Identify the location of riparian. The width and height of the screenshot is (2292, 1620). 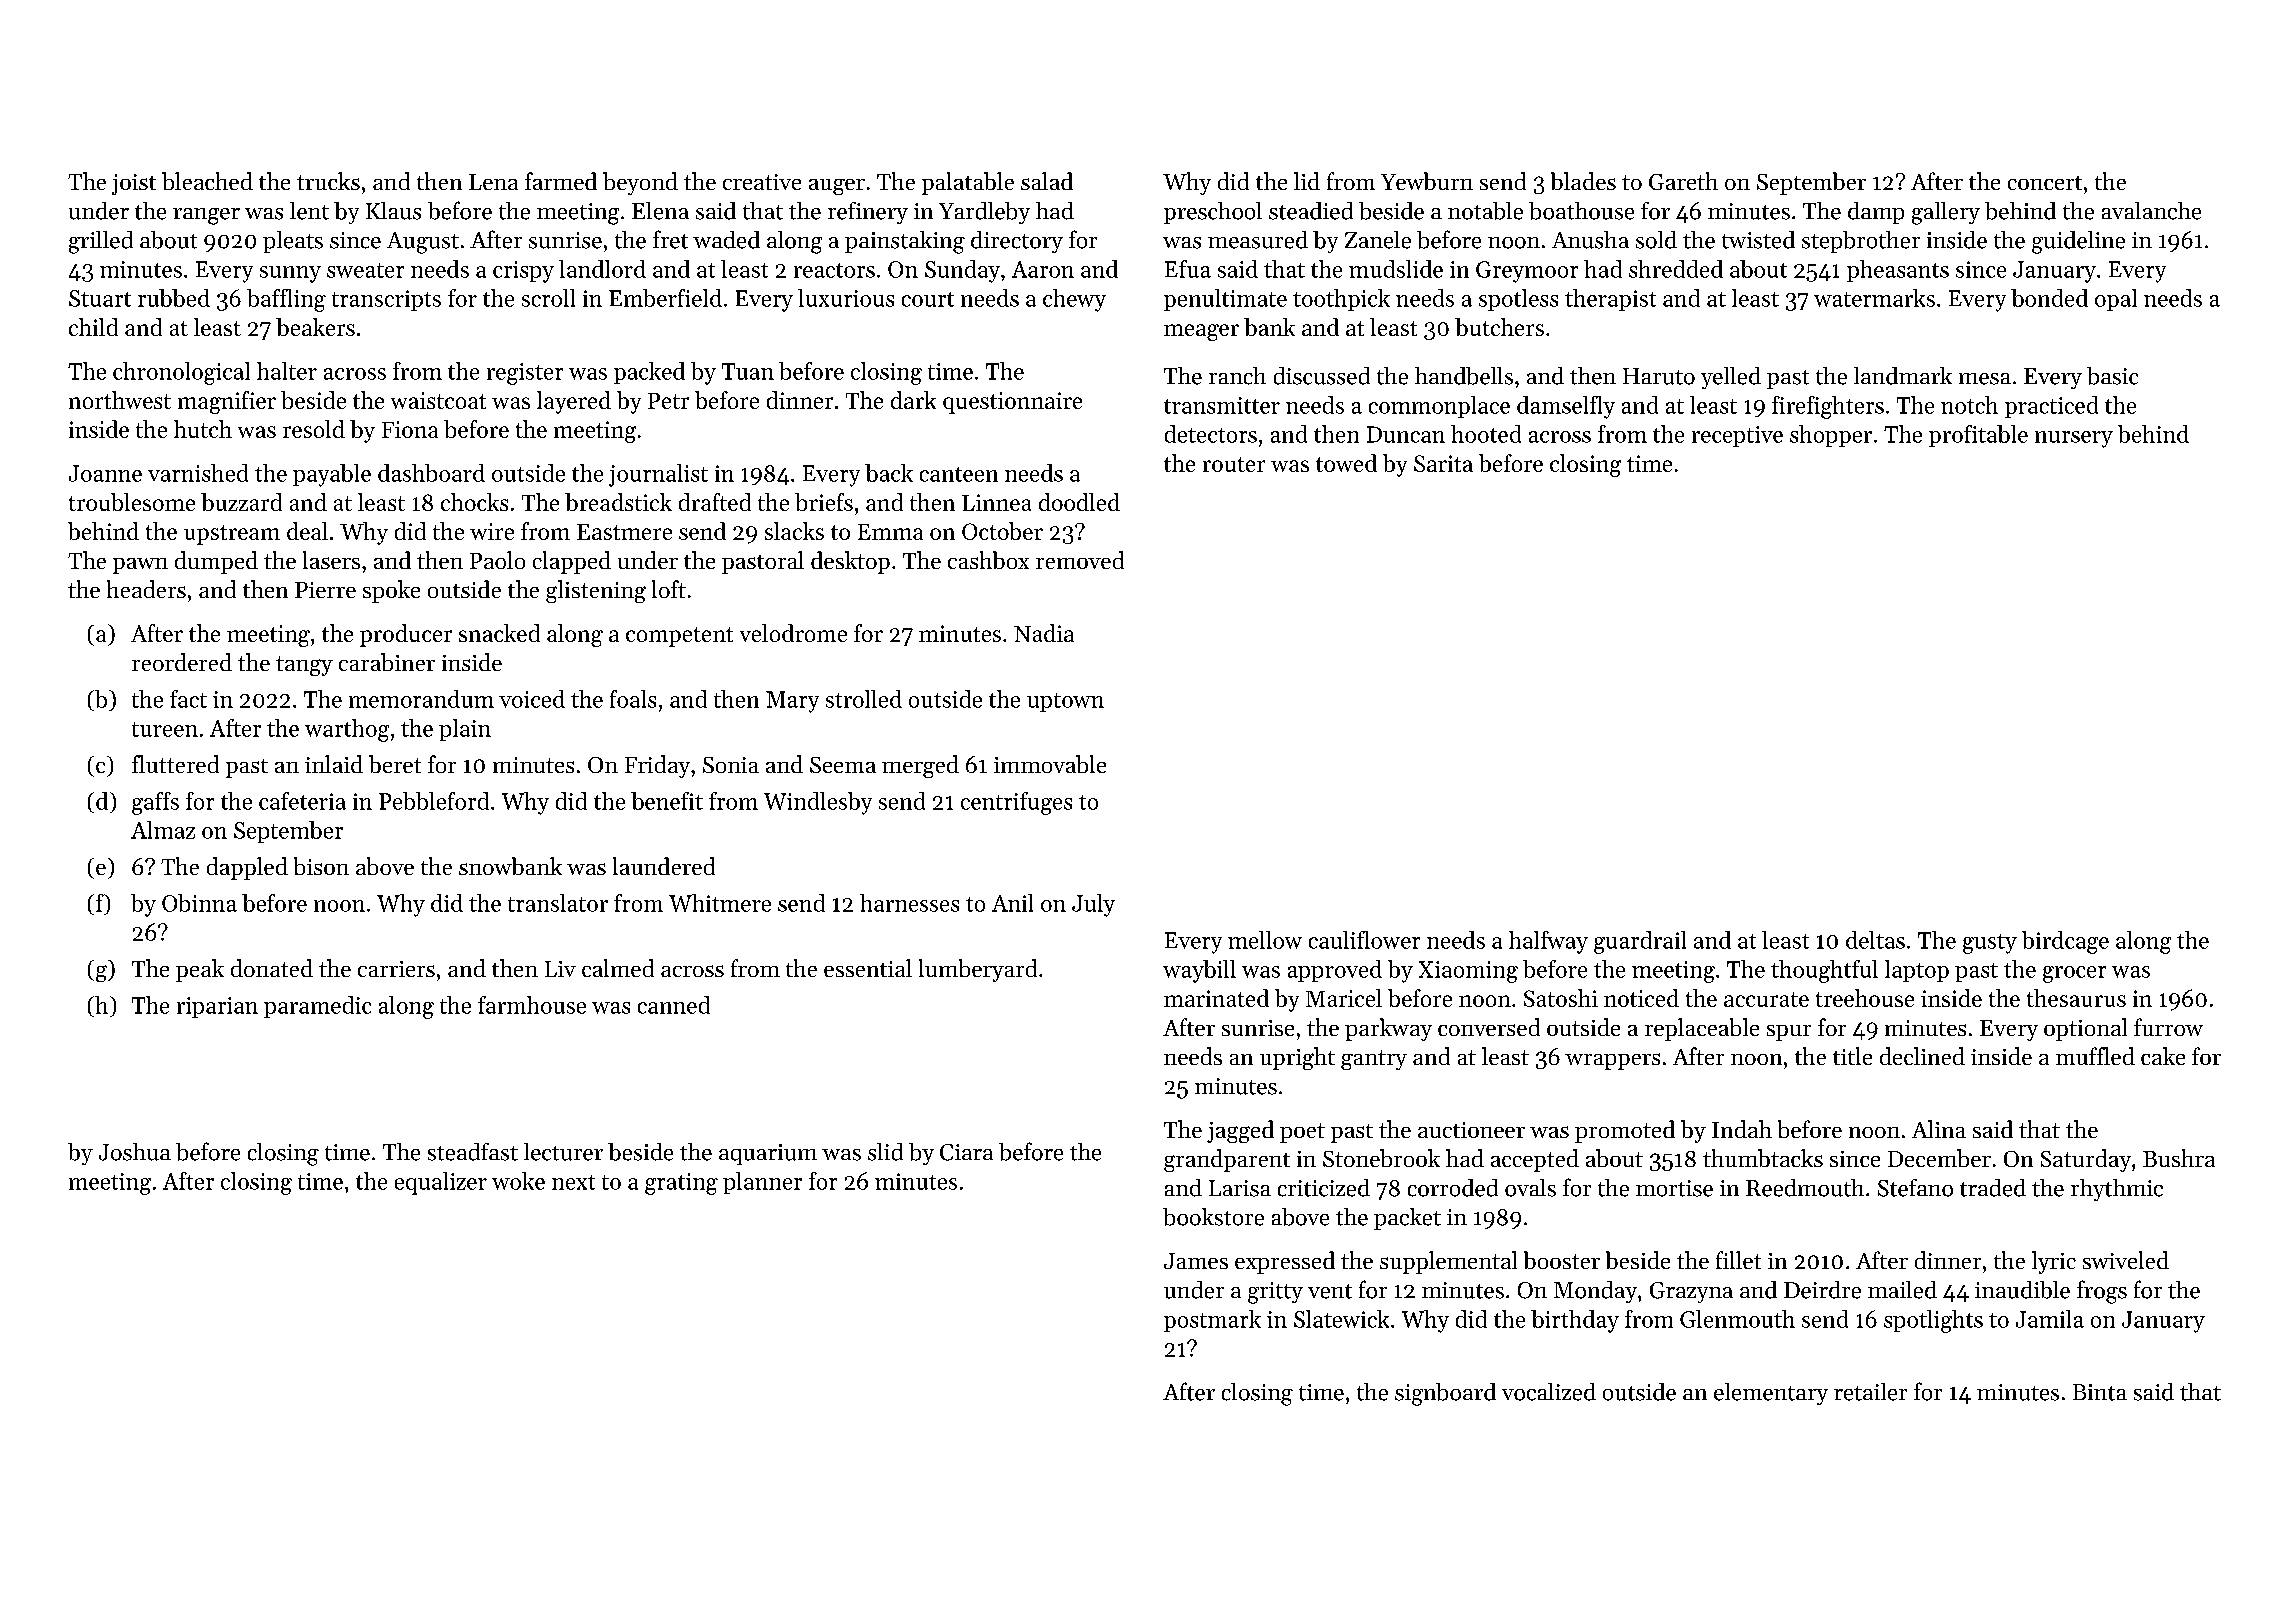
(217, 1007).
